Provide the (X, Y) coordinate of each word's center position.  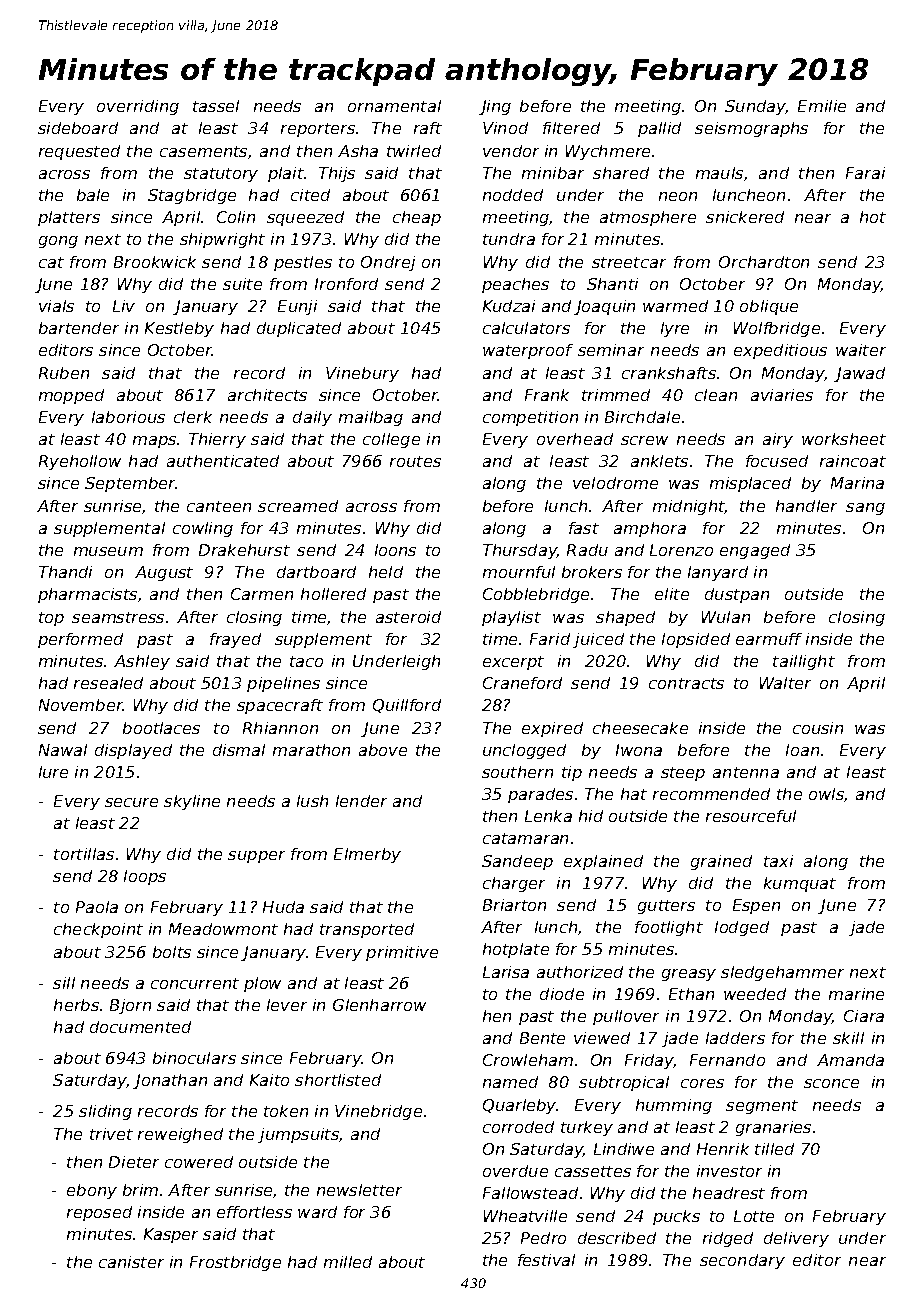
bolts (172, 952)
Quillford (407, 706)
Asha (358, 151)
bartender (79, 328)
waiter (861, 350)
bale (93, 195)
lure (53, 772)
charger (514, 884)
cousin (818, 728)
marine (856, 994)
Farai (865, 173)
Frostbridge (235, 1263)
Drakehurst (244, 550)
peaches (515, 285)
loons (395, 550)
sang (865, 509)
